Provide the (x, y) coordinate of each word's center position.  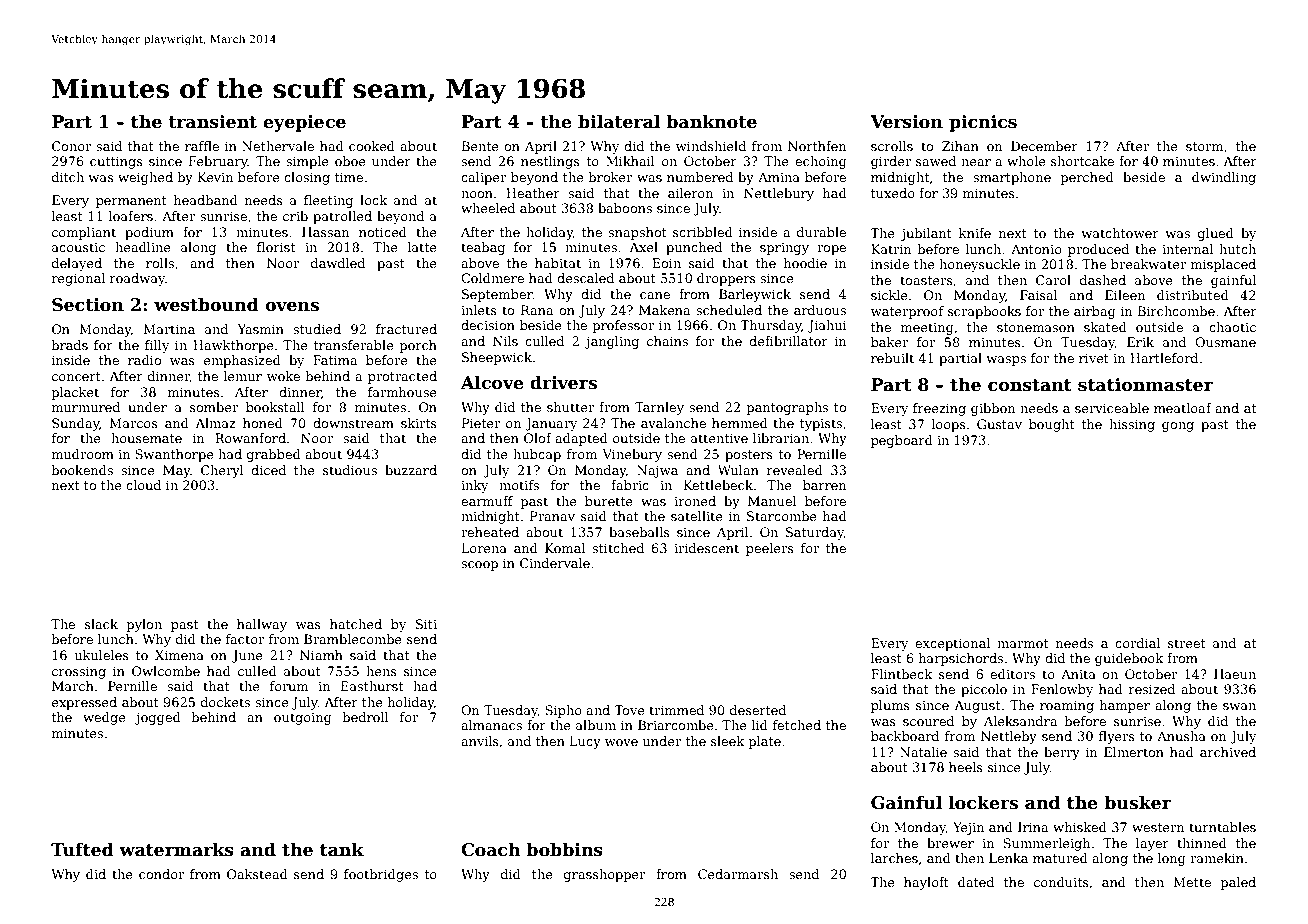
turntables (1222, 827)
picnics (983, 123)
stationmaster (1145, 385)
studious (350, 470)
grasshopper (605, 875)
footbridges (381, 875)
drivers (563, 382)
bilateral (619, 121)
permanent (131, 202)
